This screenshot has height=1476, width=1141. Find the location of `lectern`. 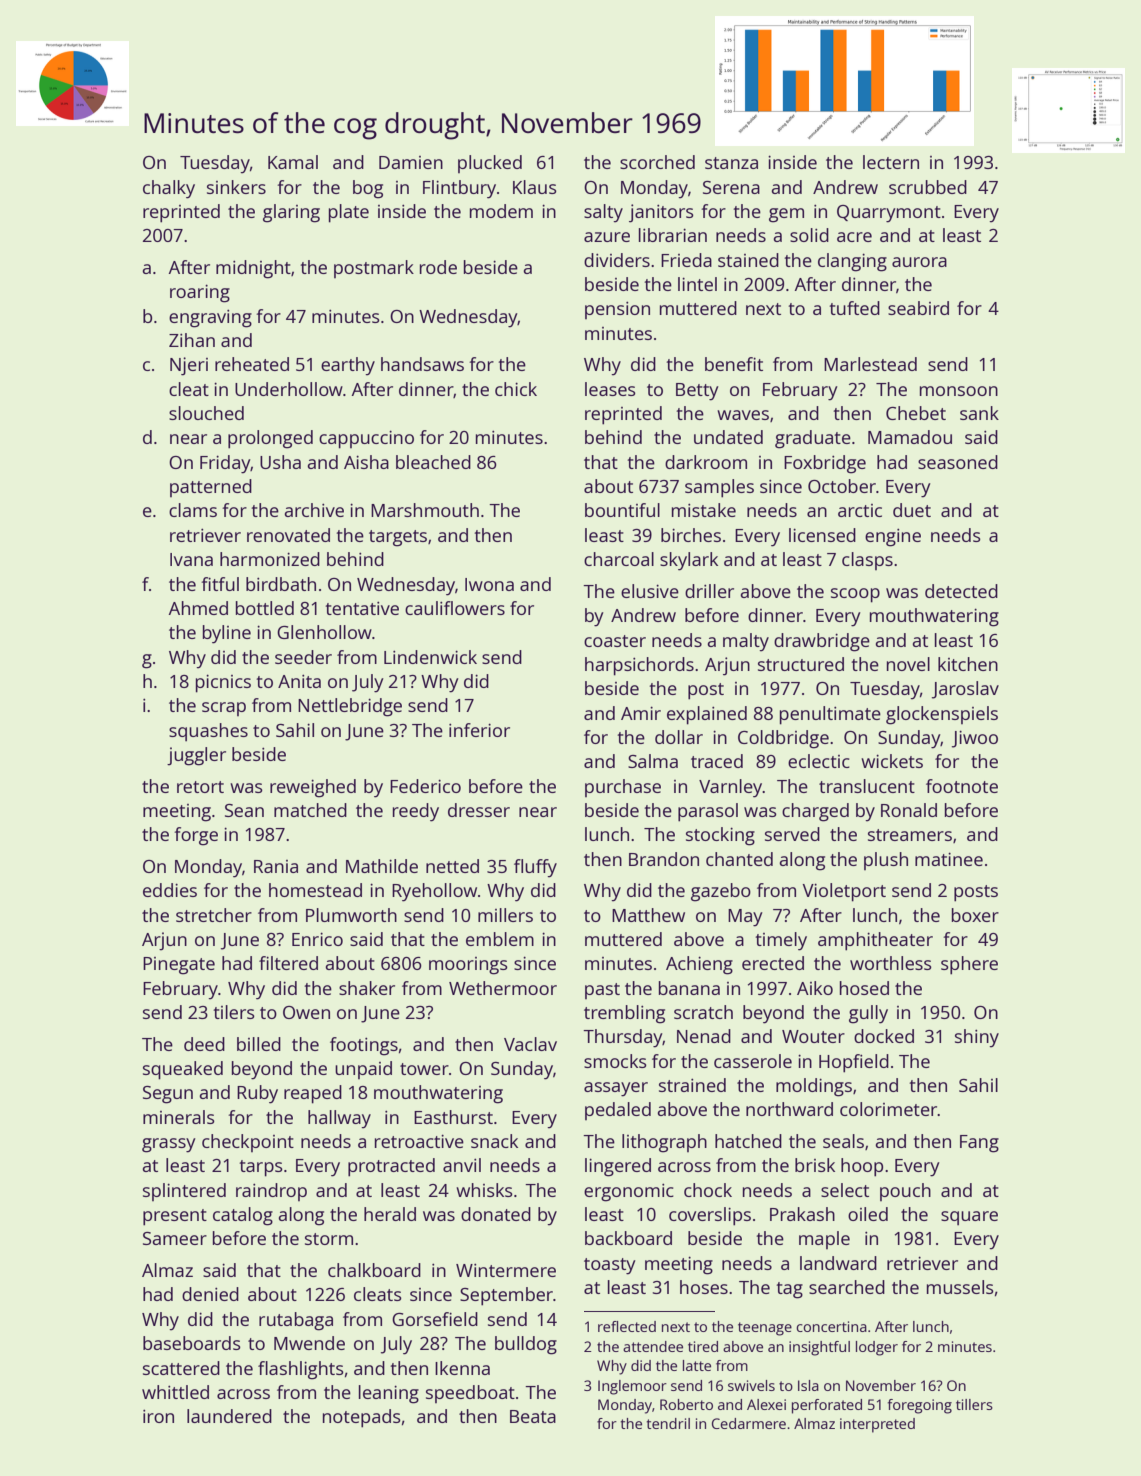

lectern is located at coordinates (891, 162).
